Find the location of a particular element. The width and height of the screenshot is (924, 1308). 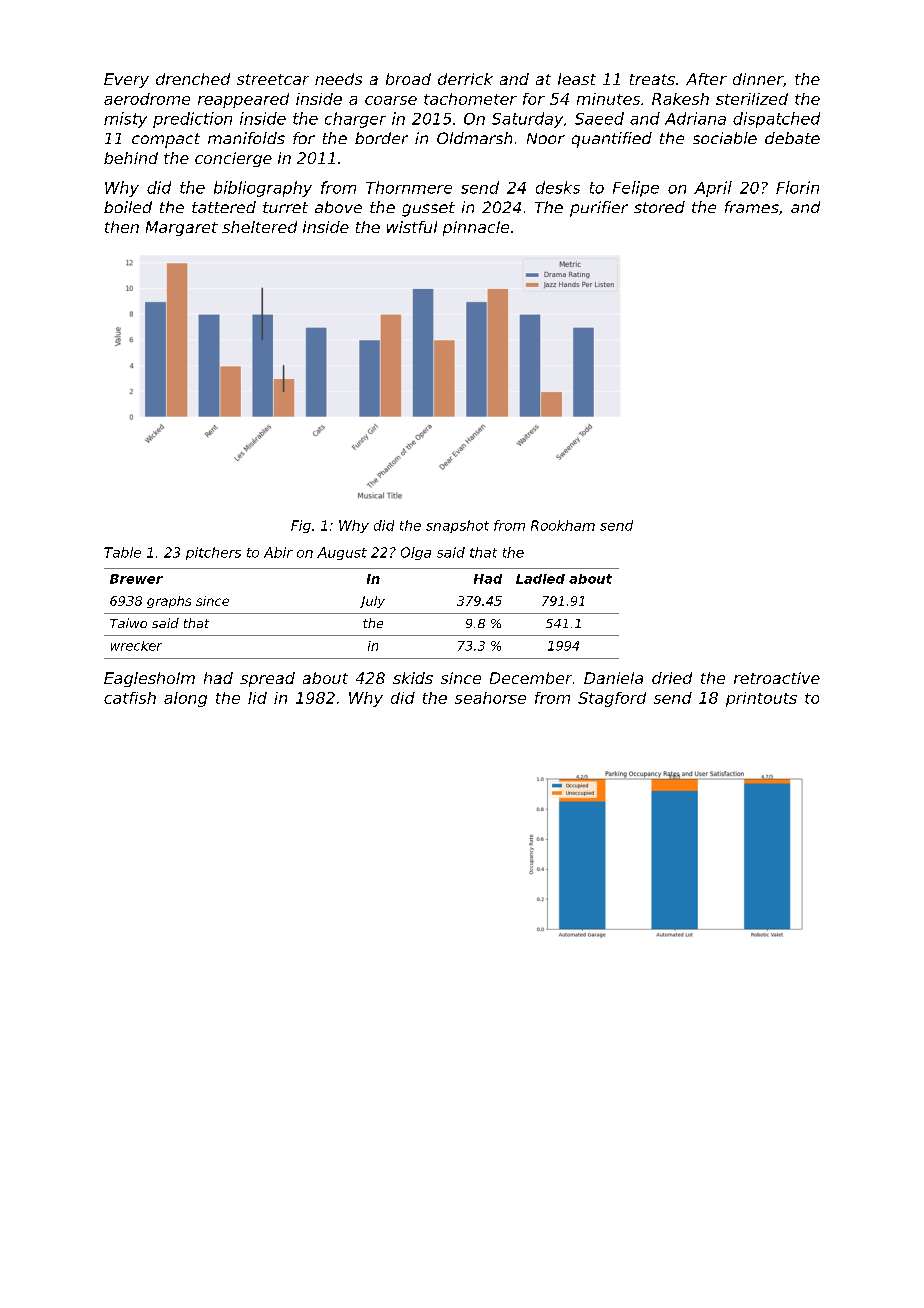

Rookham is located at coordinates (563, 525).
